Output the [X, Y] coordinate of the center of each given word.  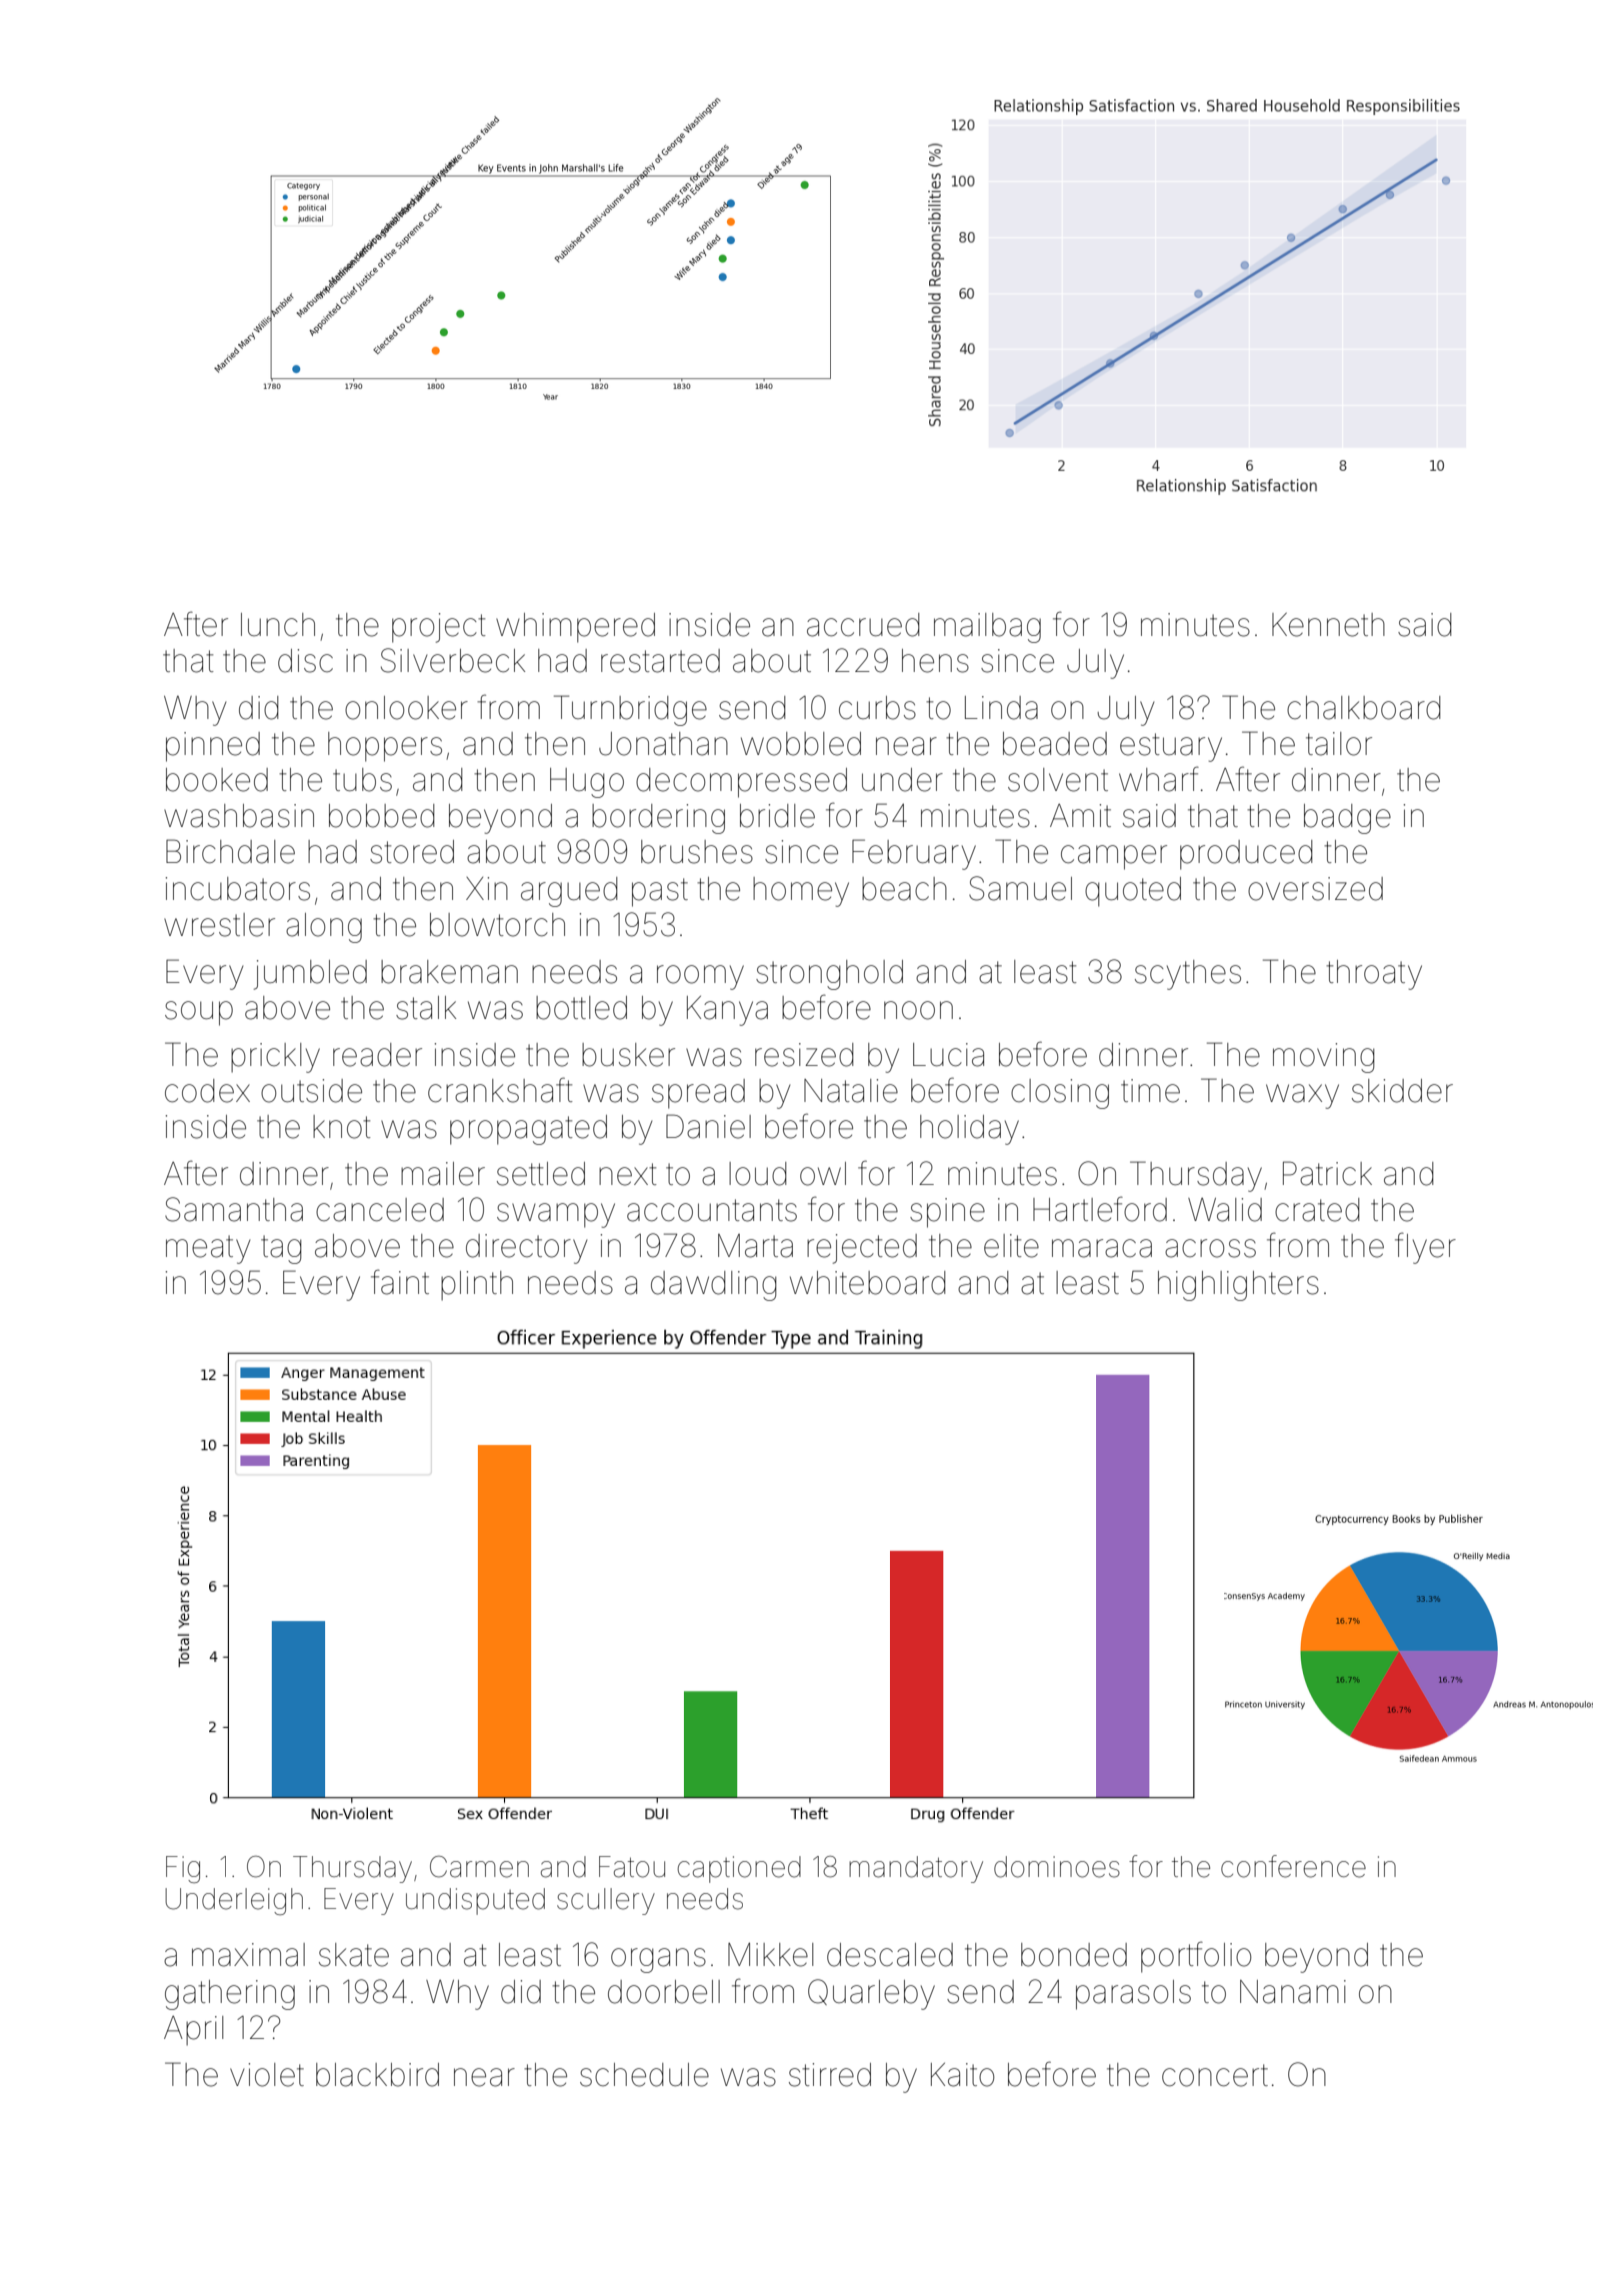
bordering [658, 819]
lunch [278, 625]
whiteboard [868, 1283]
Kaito [962, 2075]
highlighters [1238, 1286]
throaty [1374, 975]
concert [1215, 2075]
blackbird [377, 2075]
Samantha [234, 1209]
